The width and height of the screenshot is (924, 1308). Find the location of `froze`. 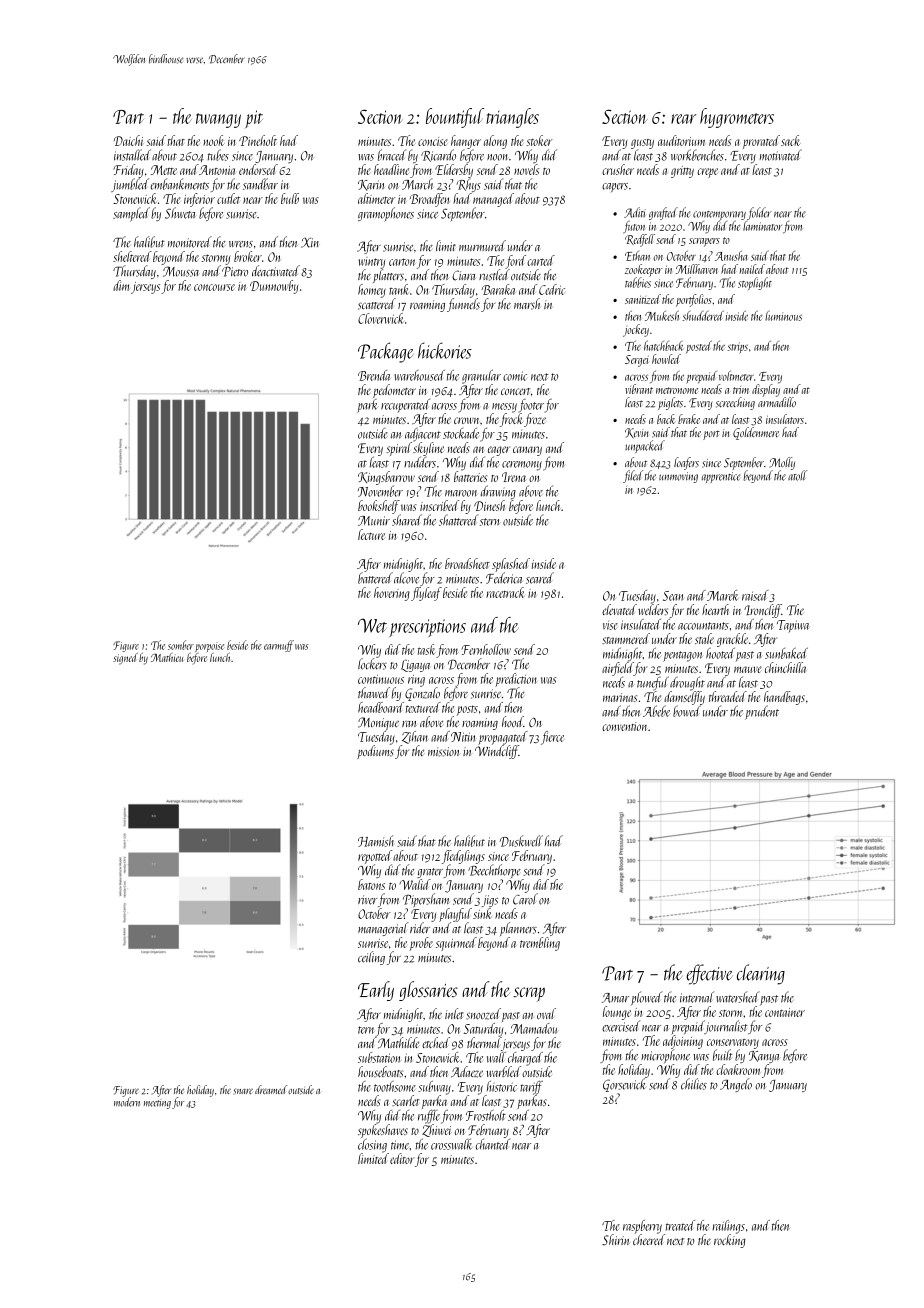

froze is located at coordinates (535, 420).
